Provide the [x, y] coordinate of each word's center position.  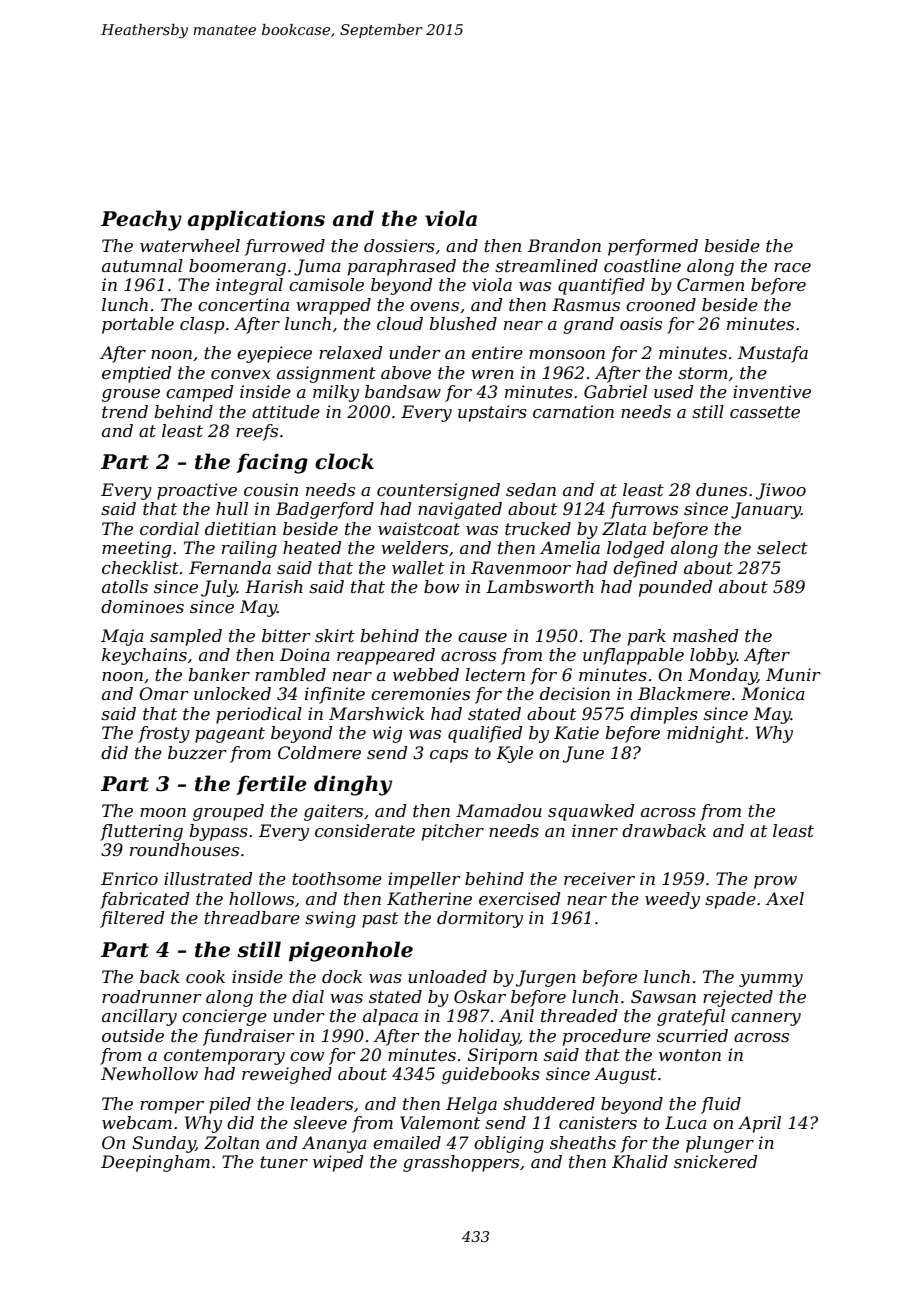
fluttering [141, 832]
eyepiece [274, 354]
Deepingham [155, 1163]
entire [497, 352]
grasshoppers [461, 1163]
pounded [675, 588]
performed [653, 247]
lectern [495, 674]
